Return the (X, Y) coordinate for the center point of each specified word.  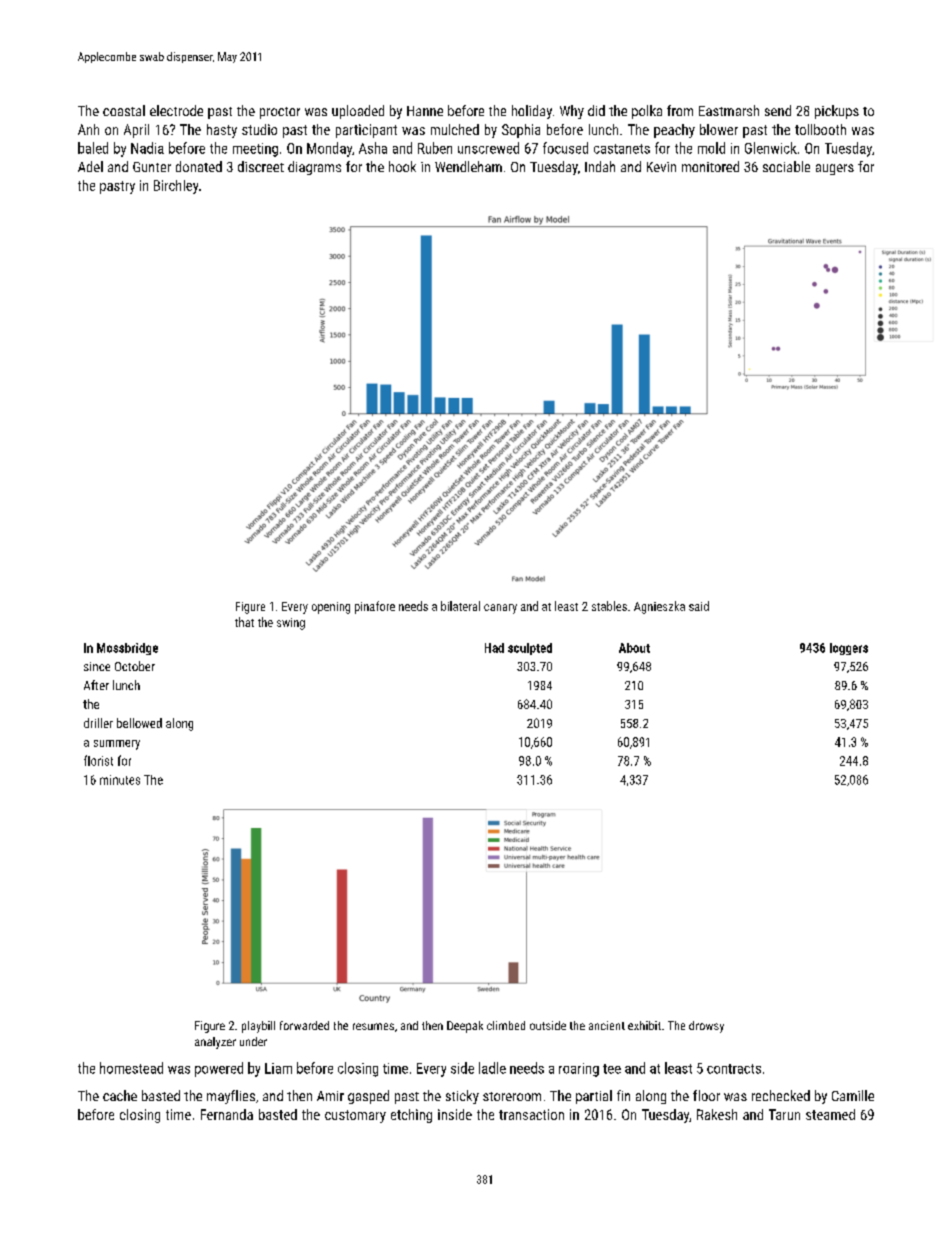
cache (120, 1095)
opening (331, 608)
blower (719, 129)
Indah (600, 166)
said (699, 606)
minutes (120, 780)
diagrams (314, 168)
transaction (531, 1114)
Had (494, 648)
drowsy (706, 1027)
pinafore (375, 607)
